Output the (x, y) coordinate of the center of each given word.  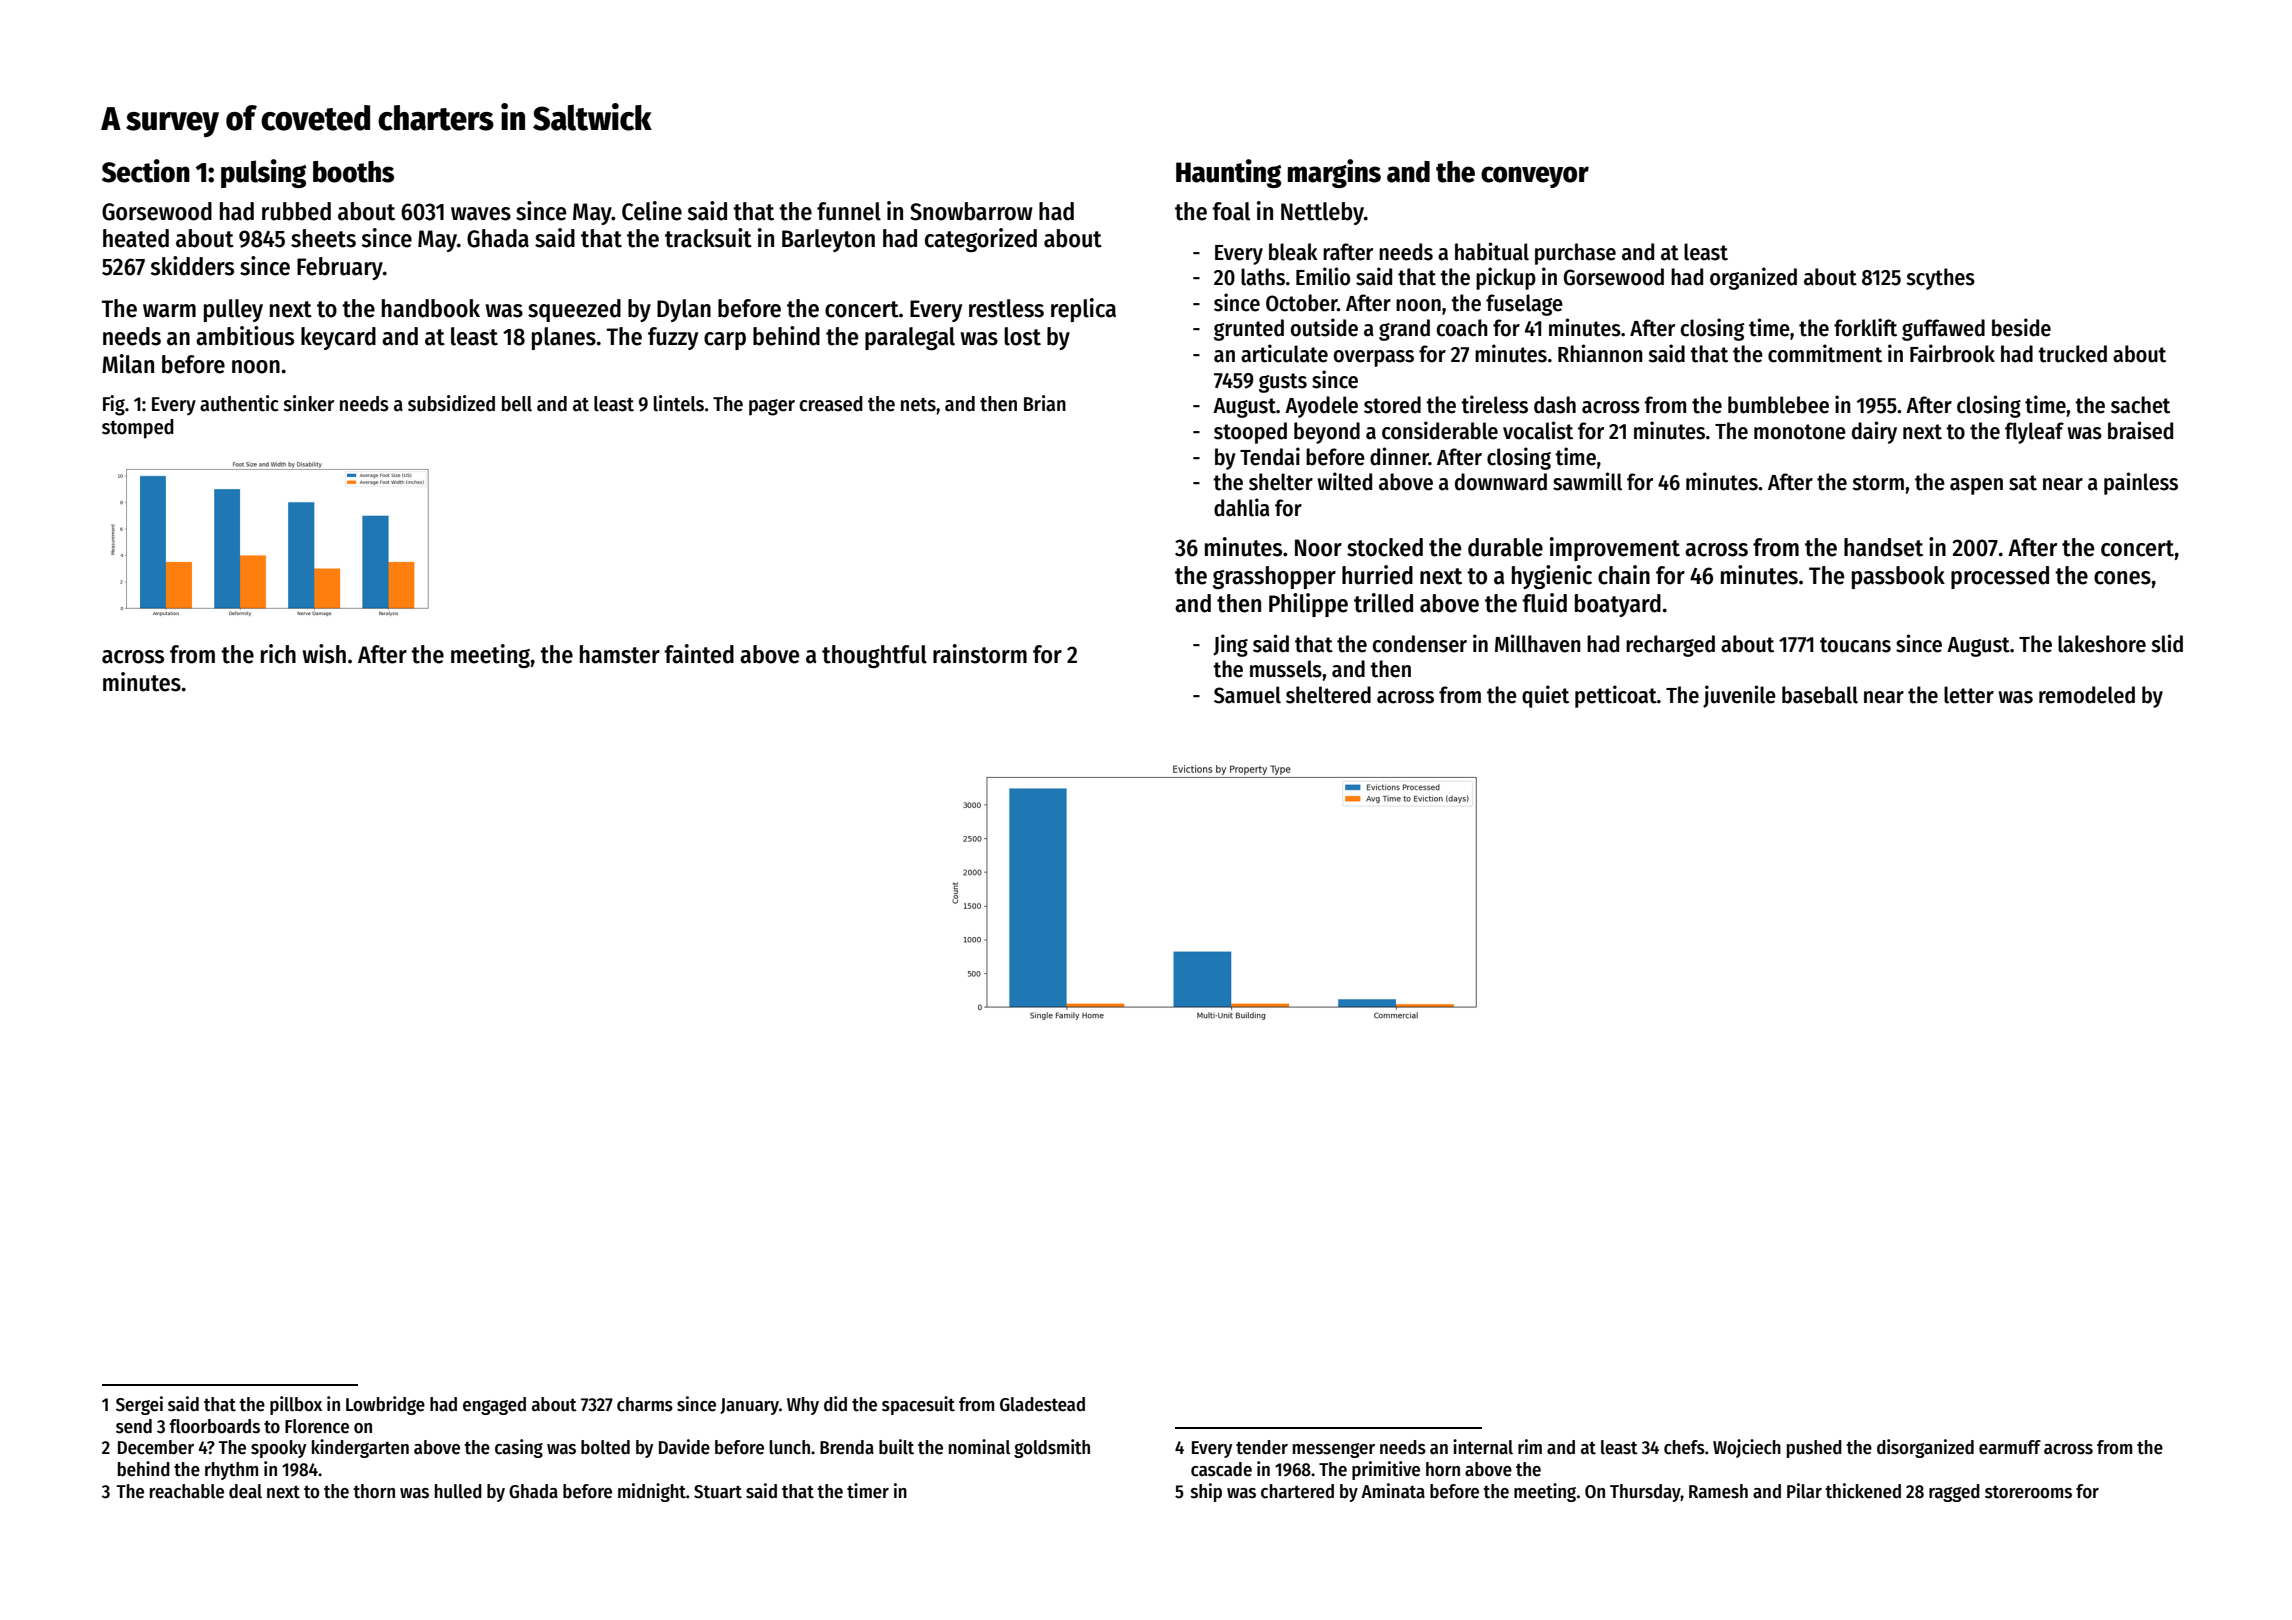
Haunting (1228, 173)
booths (353, 172)
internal (1483, 1447)
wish (324, 654)
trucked (2072, 354)
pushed (1814, 1449)
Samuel (1247, 695)
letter (1969, 695)
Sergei (139, 1405)
